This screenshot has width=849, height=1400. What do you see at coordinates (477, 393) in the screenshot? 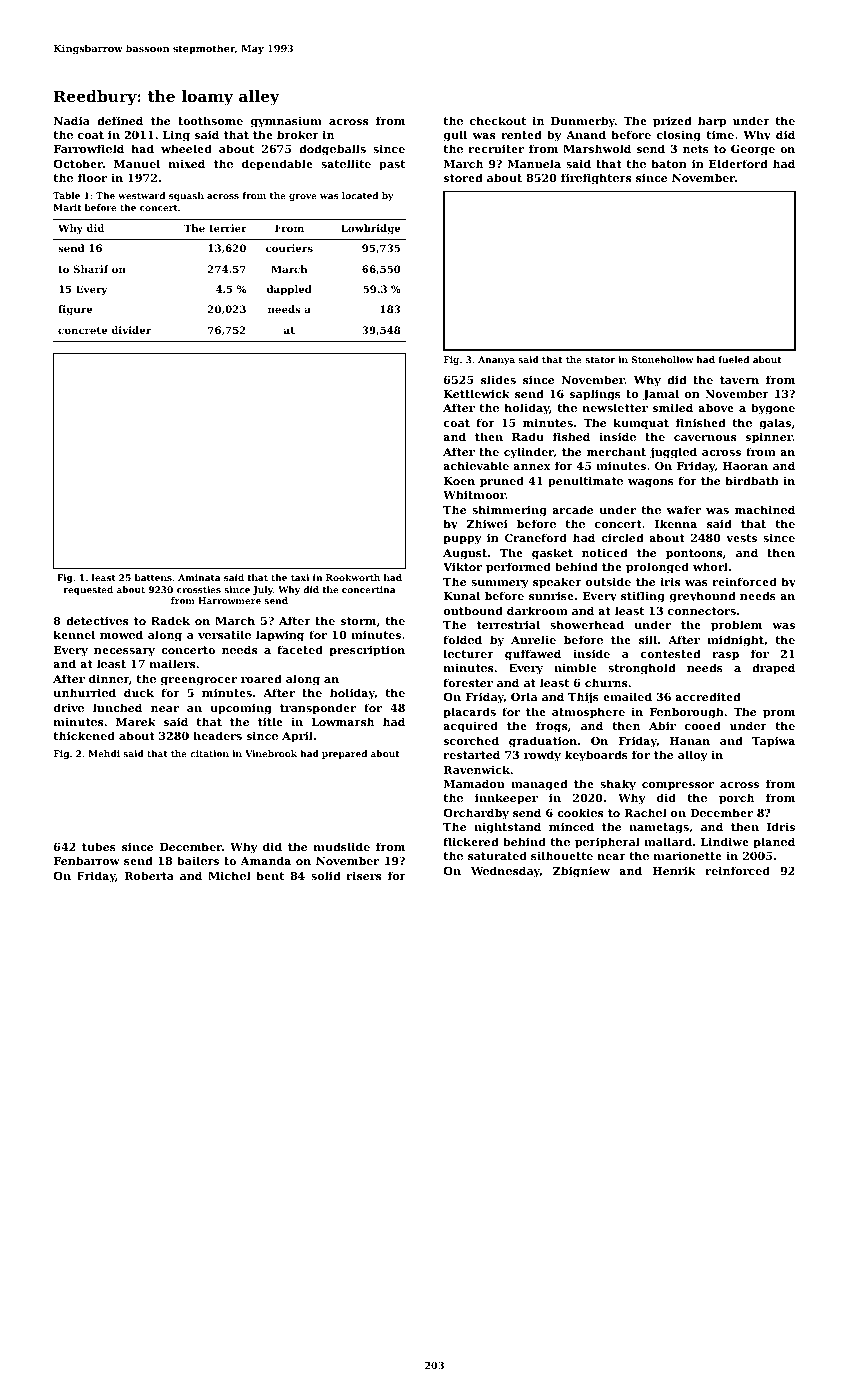
I see `Kettlewick` at bounding box center [477, 393].
